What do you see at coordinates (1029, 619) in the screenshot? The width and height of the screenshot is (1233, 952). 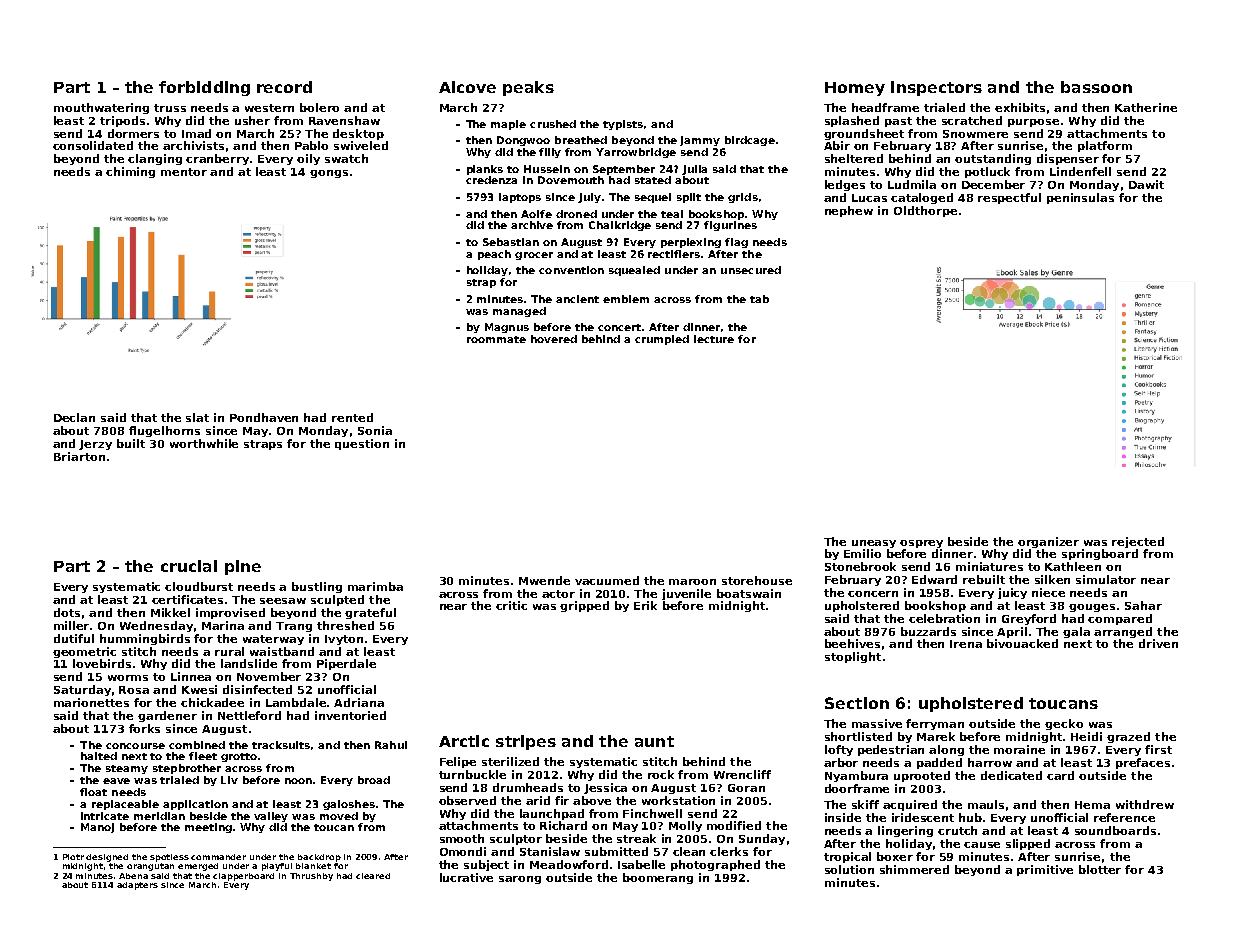 I see `Greyford` at bounding box center [1029, 619].
